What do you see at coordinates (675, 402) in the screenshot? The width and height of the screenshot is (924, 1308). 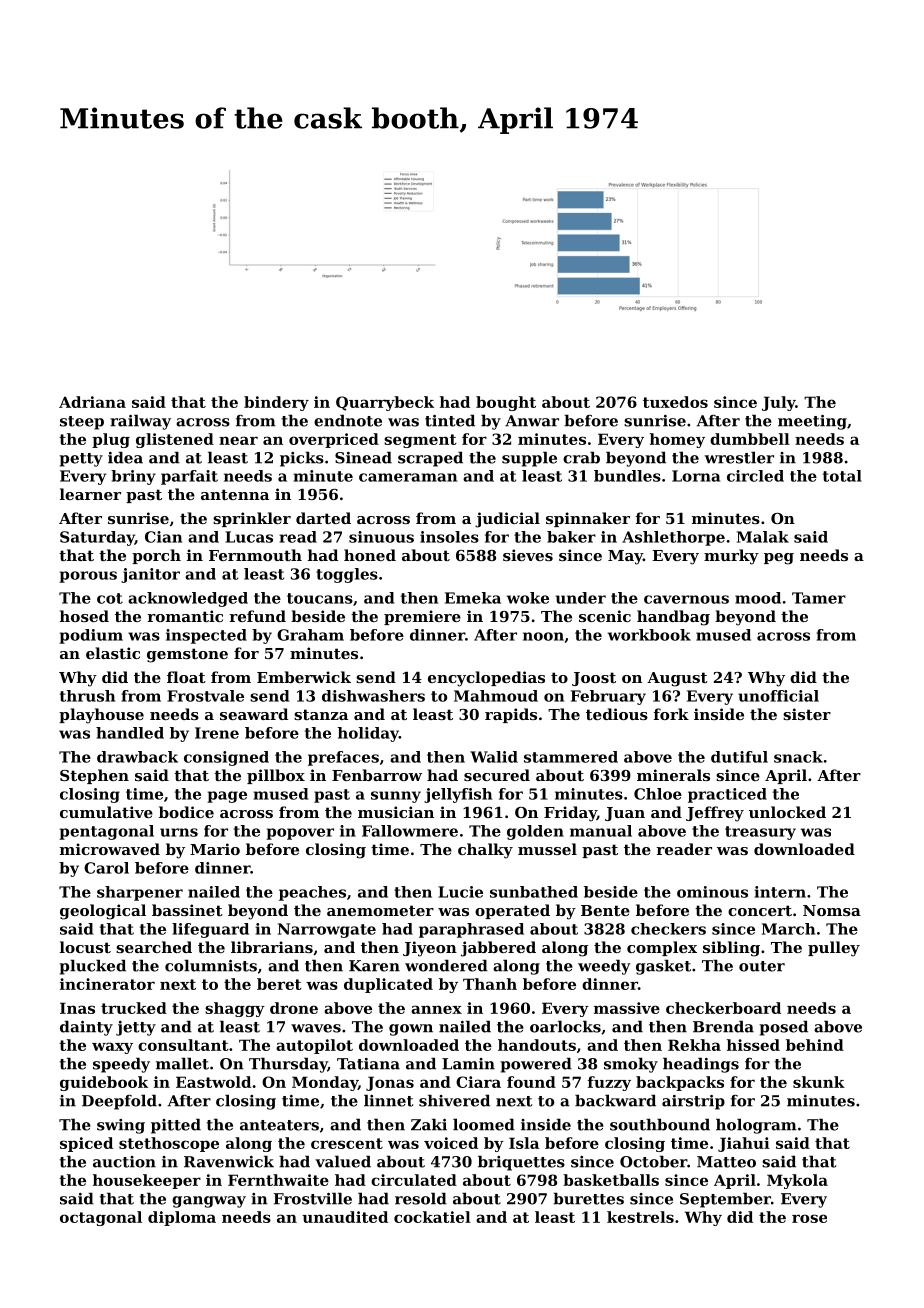 I see `tuxedos` at bounding box center [675, 402].
